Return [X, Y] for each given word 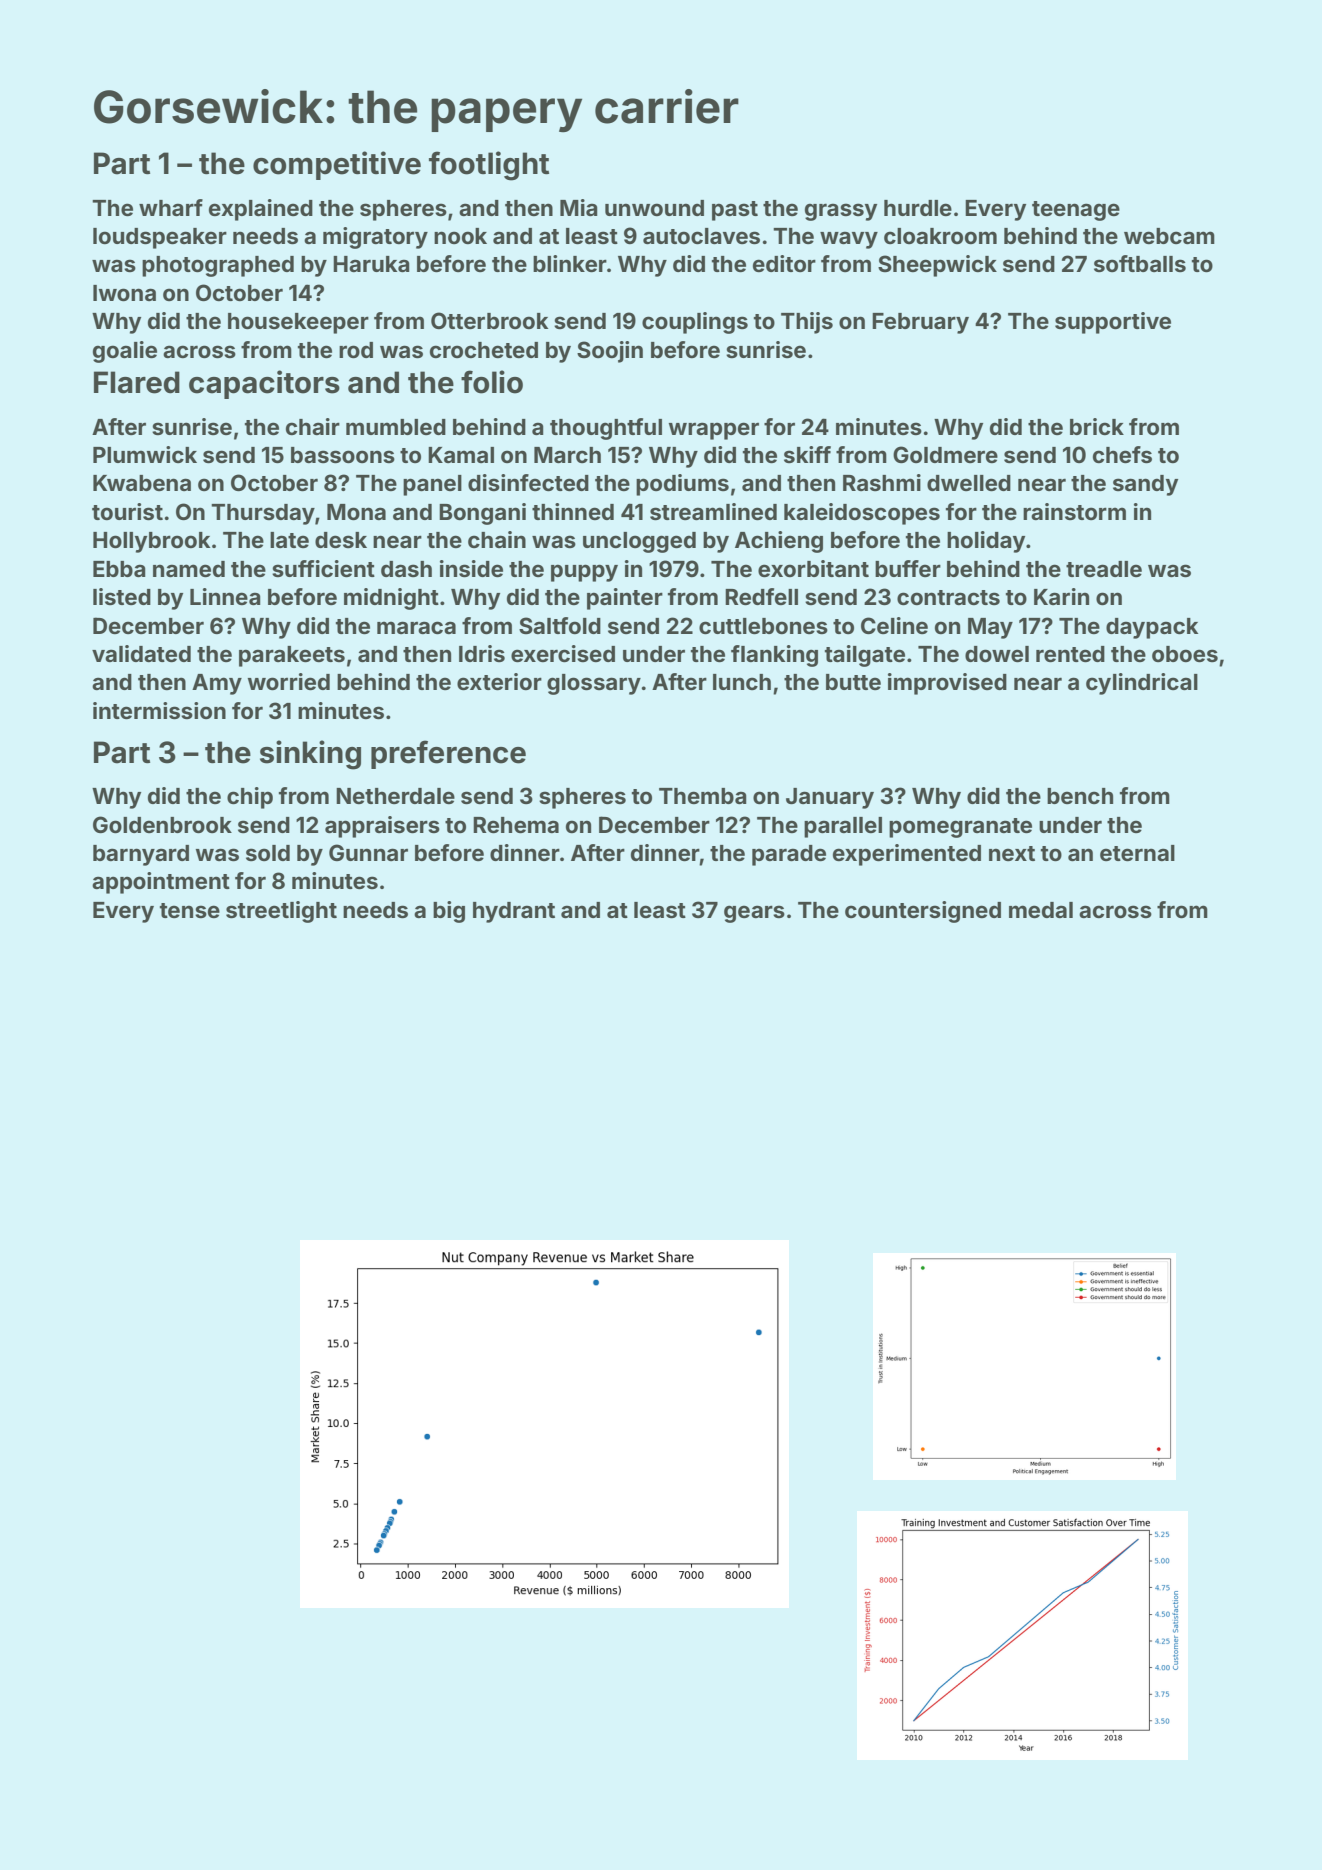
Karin [1061, 596]
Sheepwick [937, 266]
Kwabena [142, 483]
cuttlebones [763, 626]
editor [784, 263]
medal [1041, 910]
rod [356, 350]
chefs [1122, 455]
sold [268, 853]
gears [754, 914]
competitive [337, 165]
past [735, 211]
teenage [1076, 211]
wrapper [714, 431]
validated [141, 653]
